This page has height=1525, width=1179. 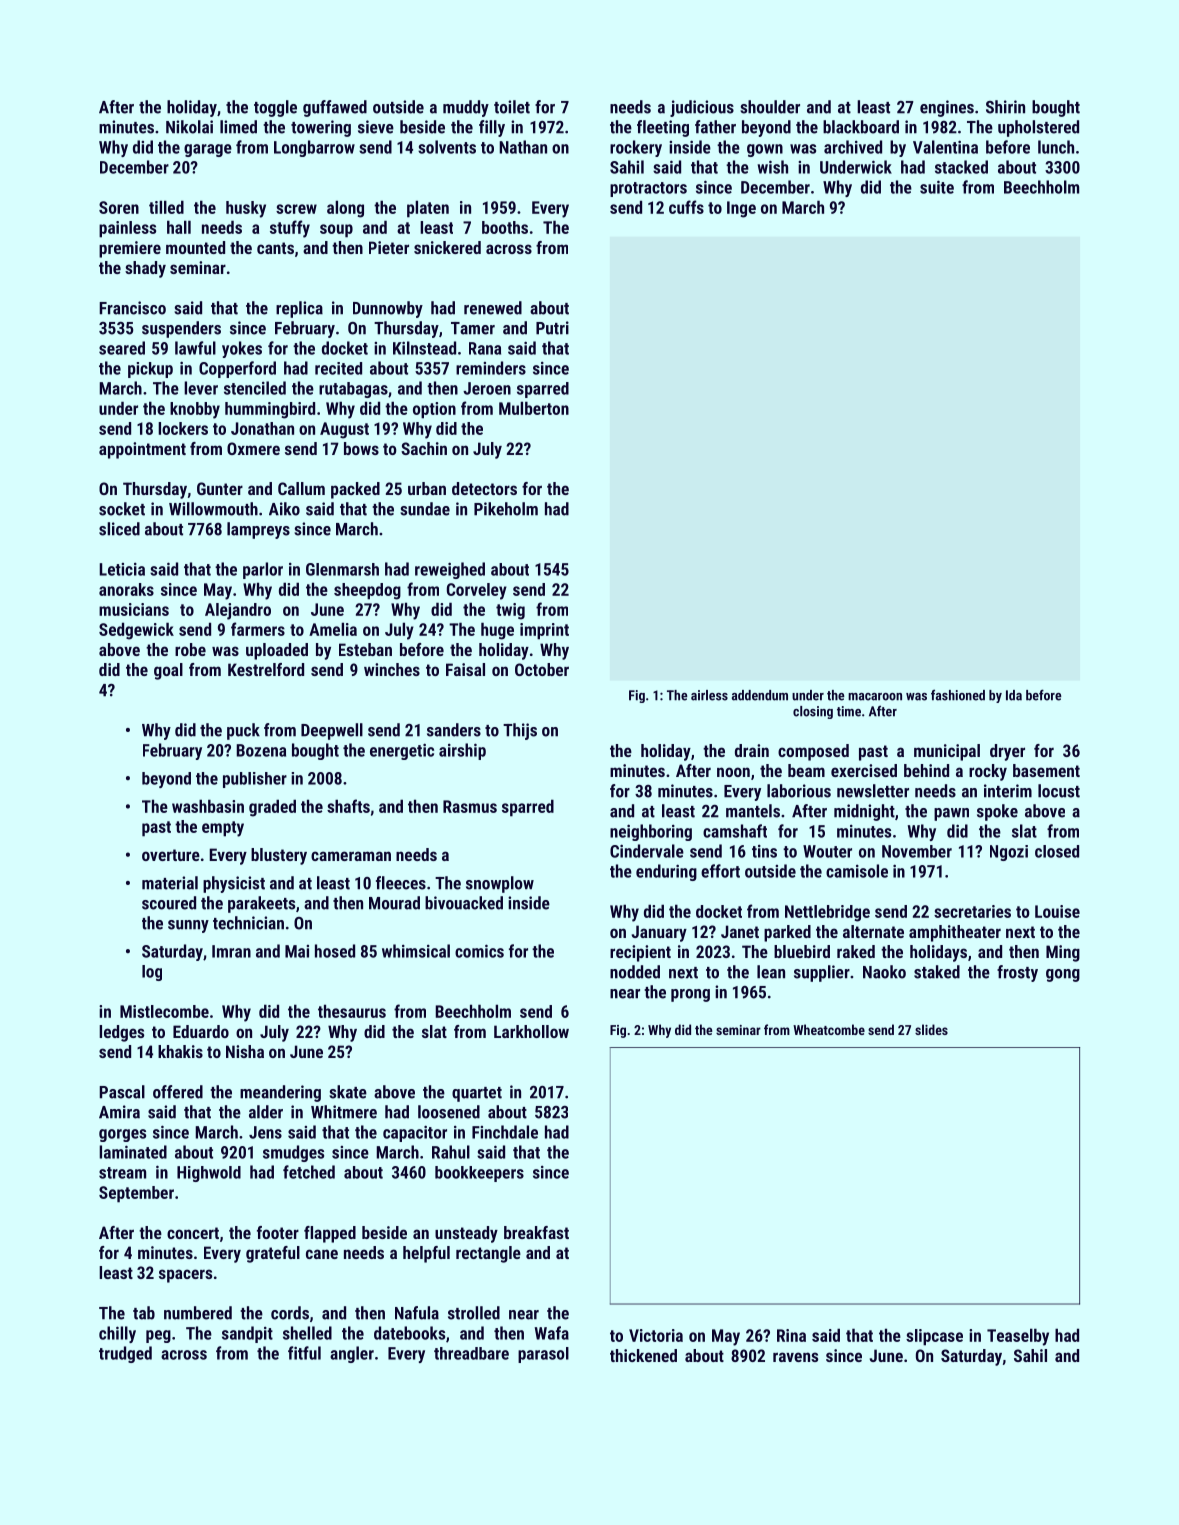 I want to click on ravens, so click(x=795, y=1357).
